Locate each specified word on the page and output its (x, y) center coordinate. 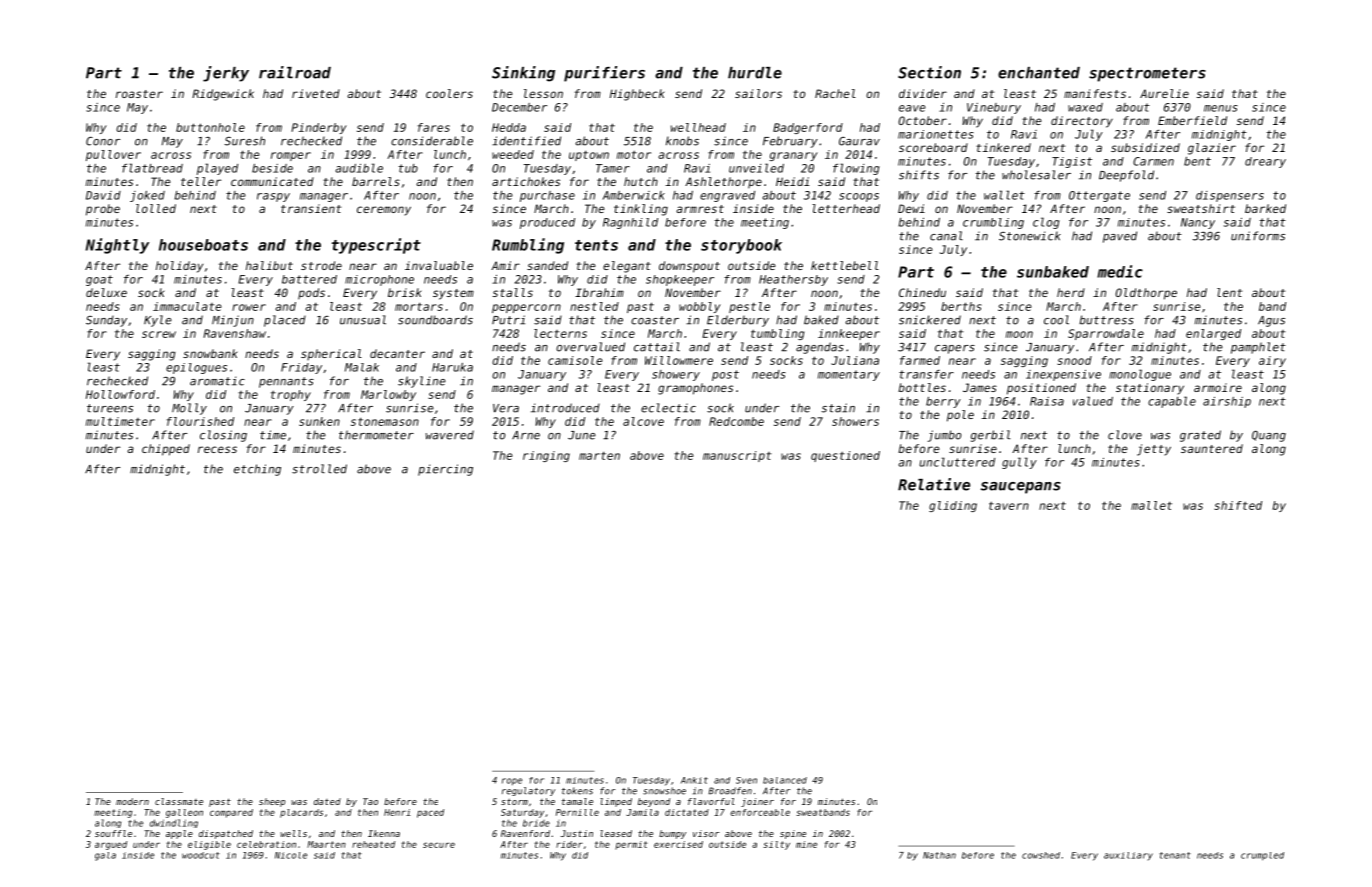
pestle (749, 307)
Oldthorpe (1146, 294)
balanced (785, 780)
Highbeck (637, 95)
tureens (110, 408)
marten (599, 456)
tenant (1175, 855)
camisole (575, 360)
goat (99, 280)
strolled (319, 469)
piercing (445, 470)
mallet (1151, 505)
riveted (316, 93)
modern (132, 801)
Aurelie (1164, 93)
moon (1019, 334)
